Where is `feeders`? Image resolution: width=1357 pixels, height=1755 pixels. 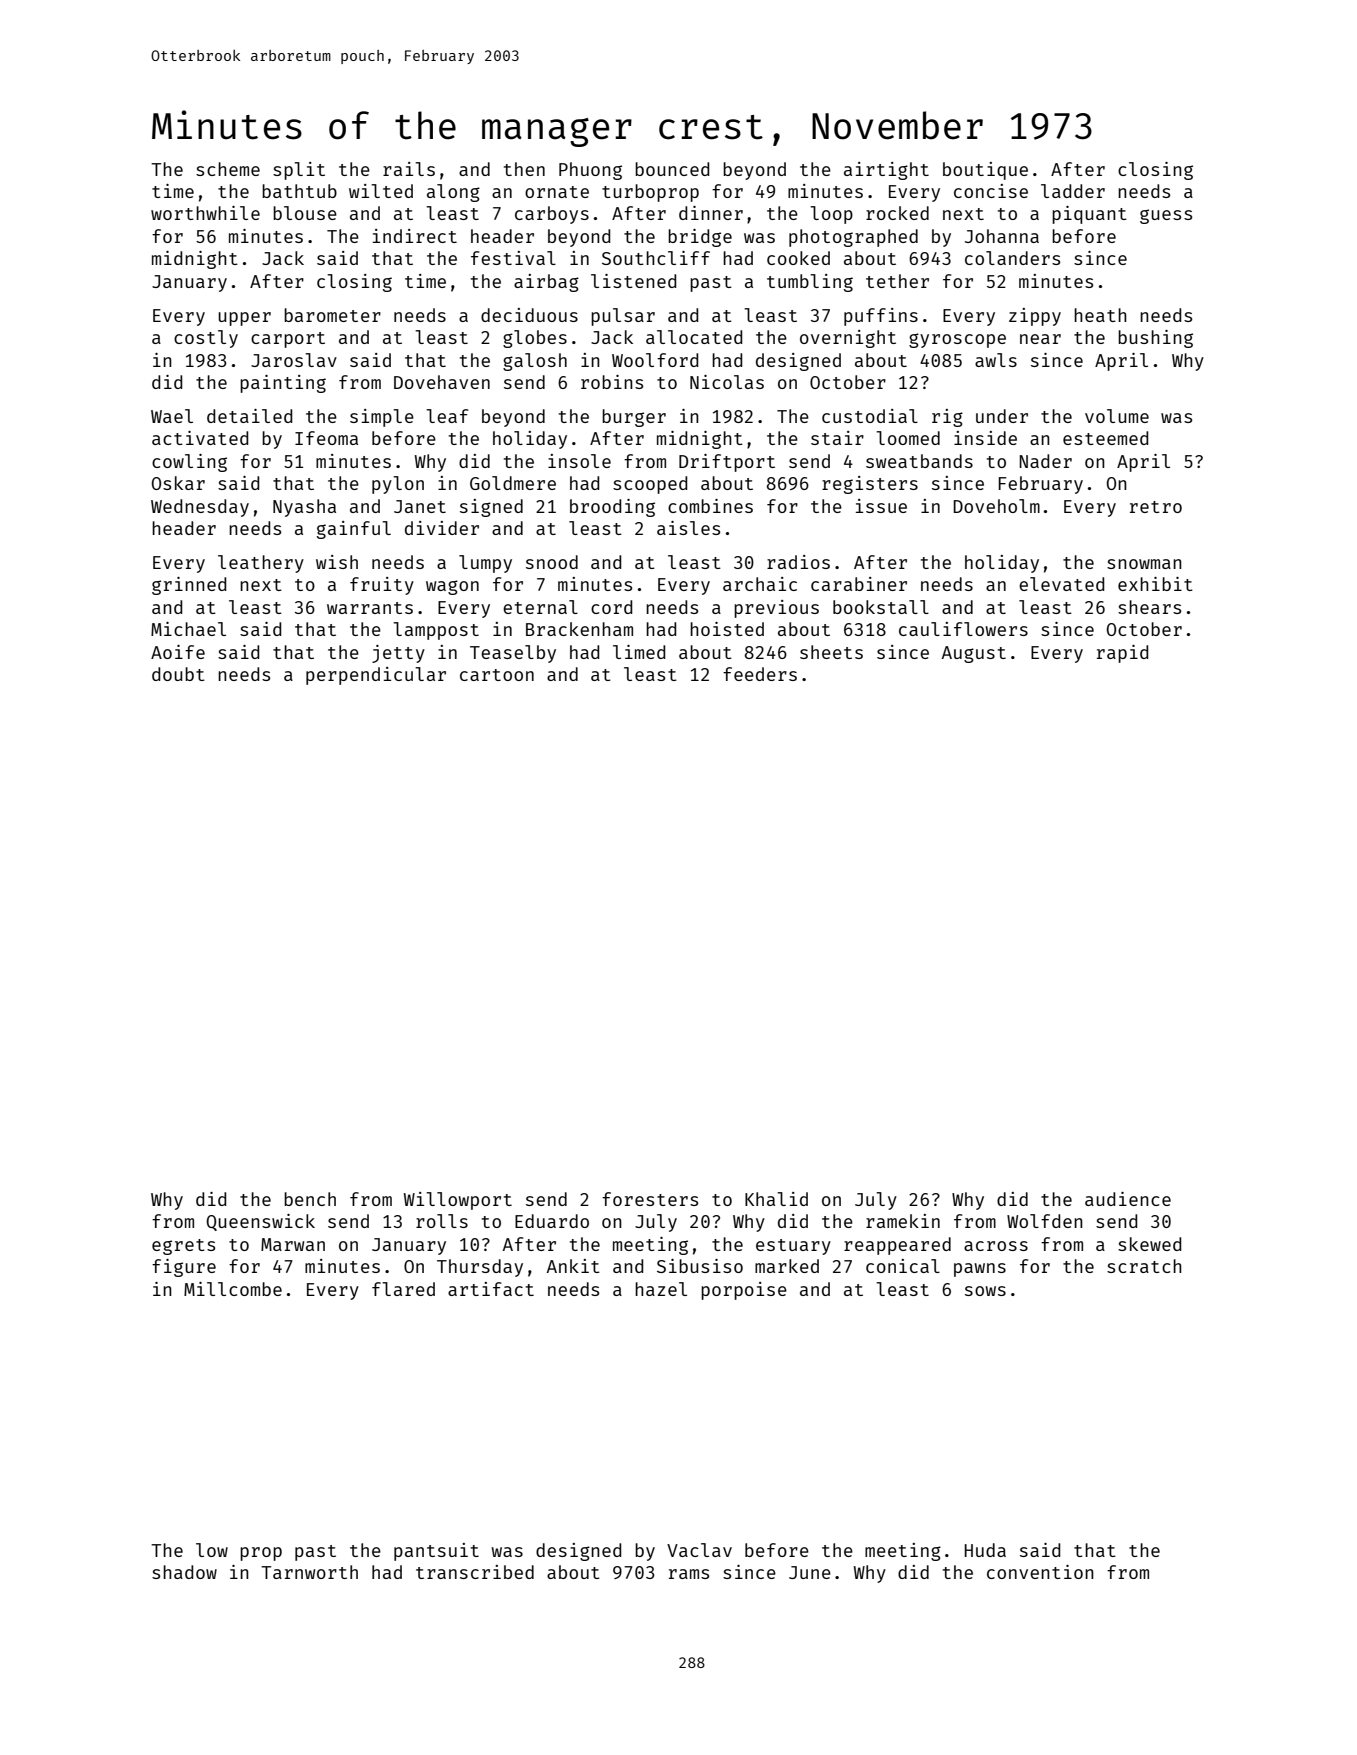
feeders is located at coordinates (760, 674).
